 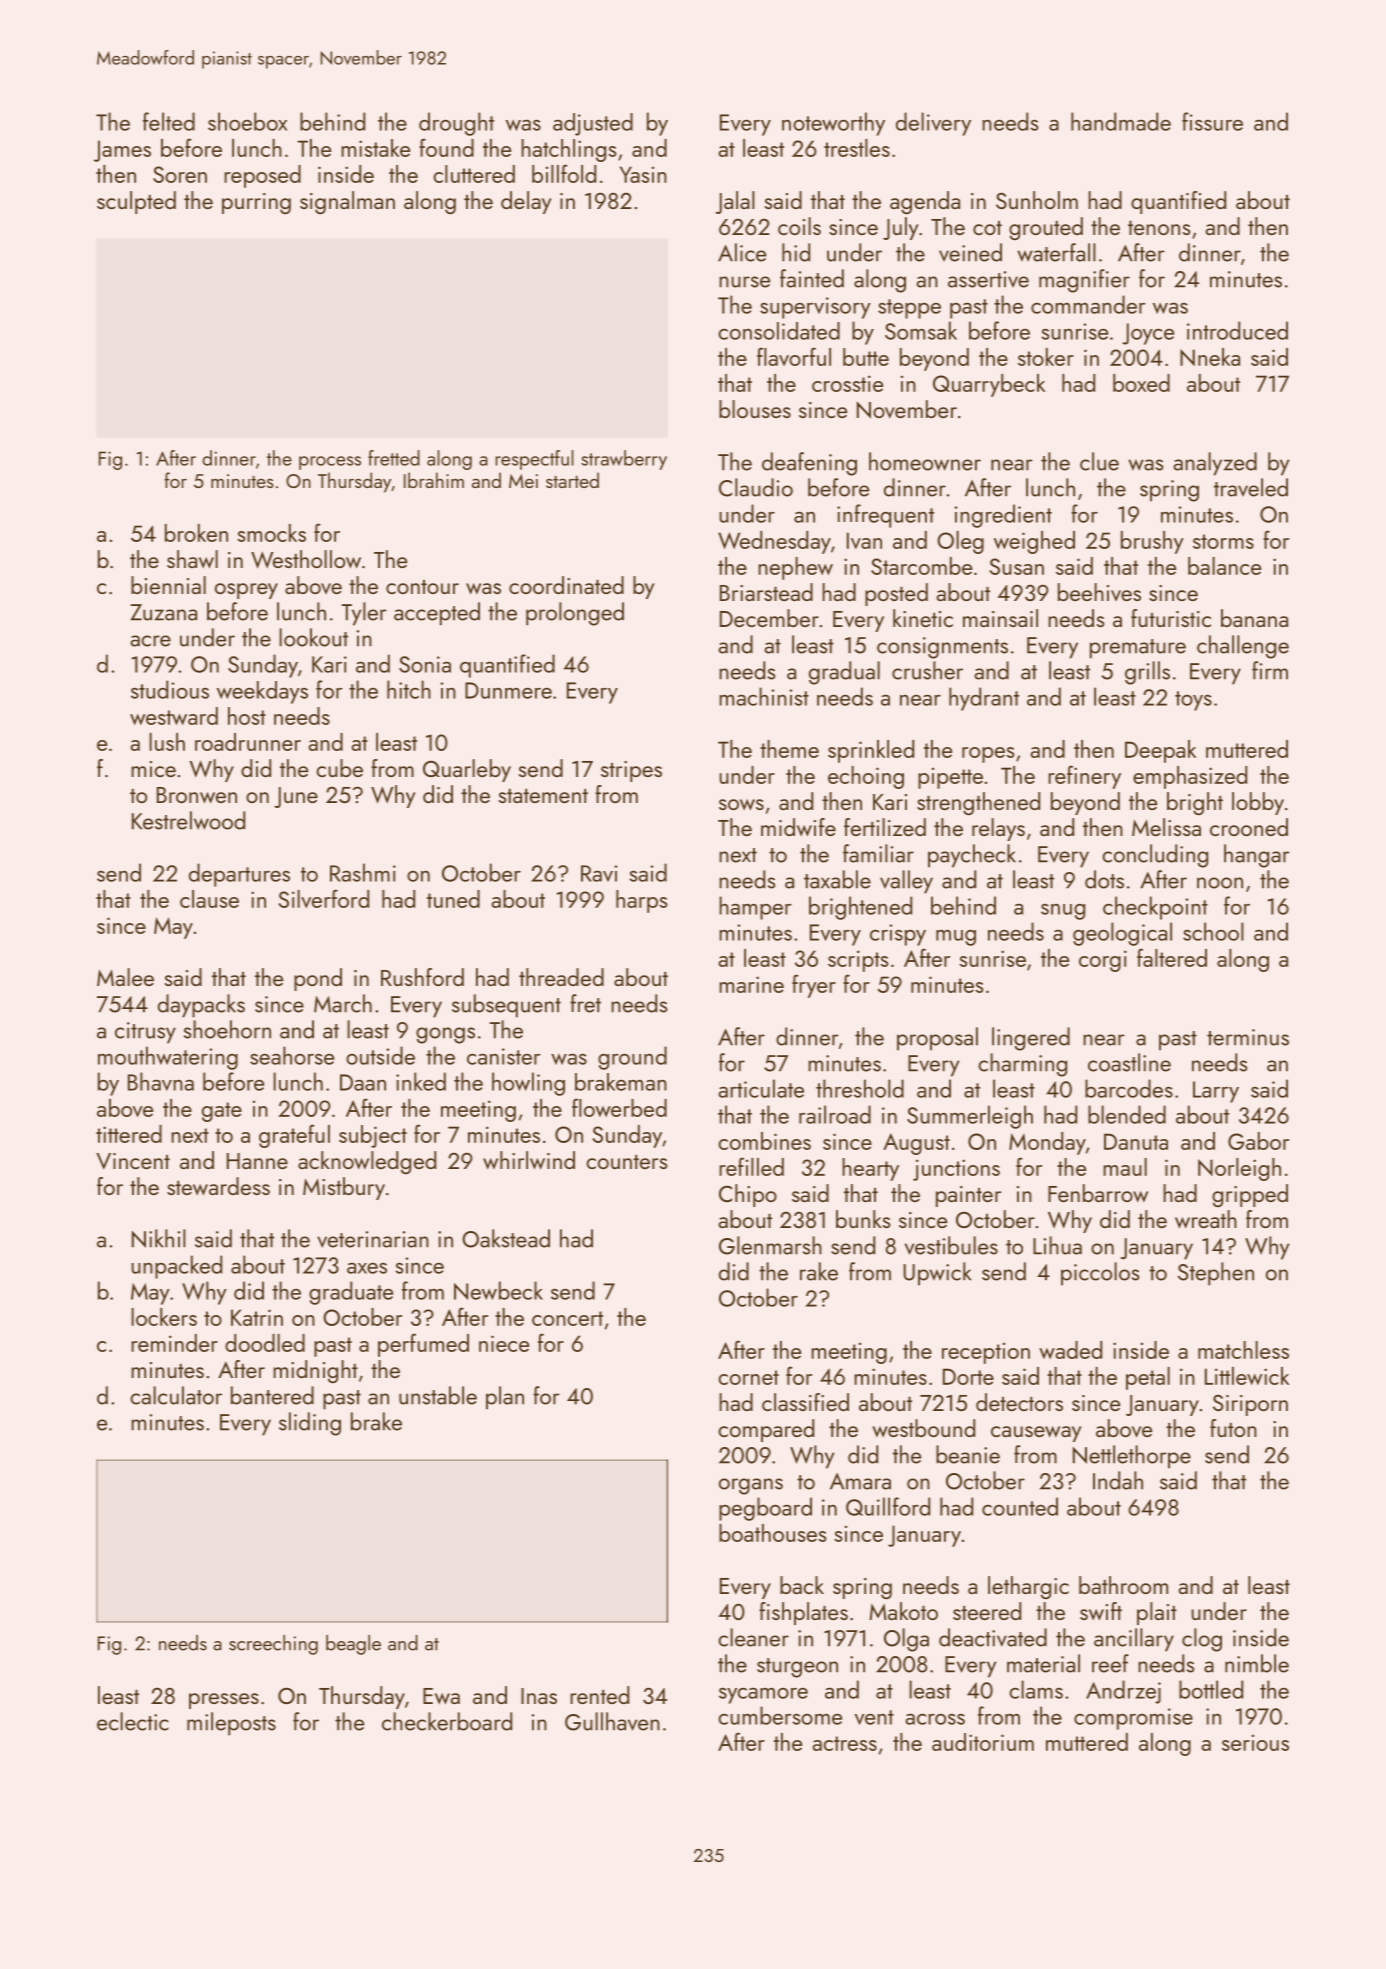 What do you see at coordinates (844, 673) in the screenshot?
I see `gradual` at bounding box center [844, 673].
